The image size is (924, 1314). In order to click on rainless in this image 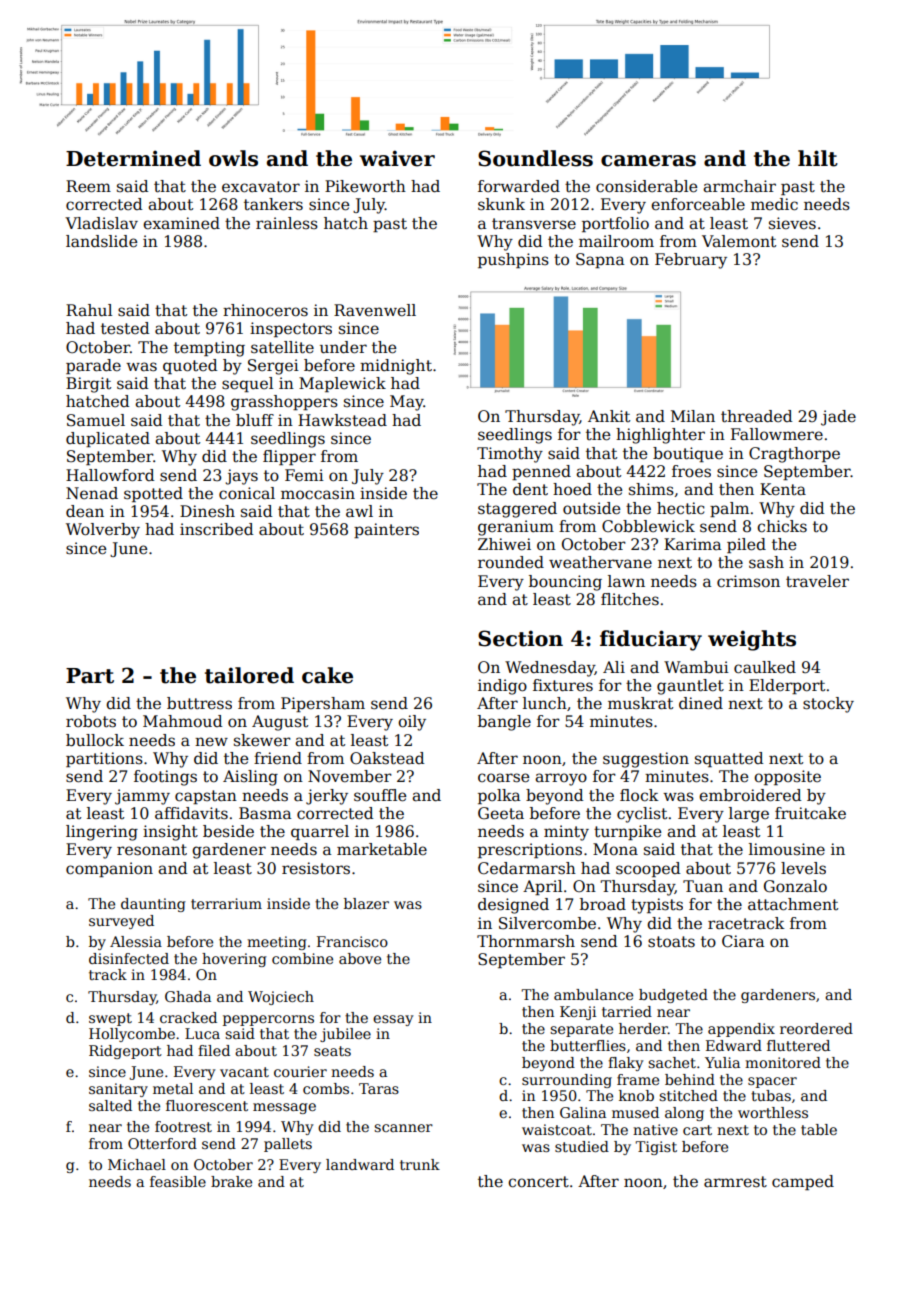, I will do `click(287, 223)`.
